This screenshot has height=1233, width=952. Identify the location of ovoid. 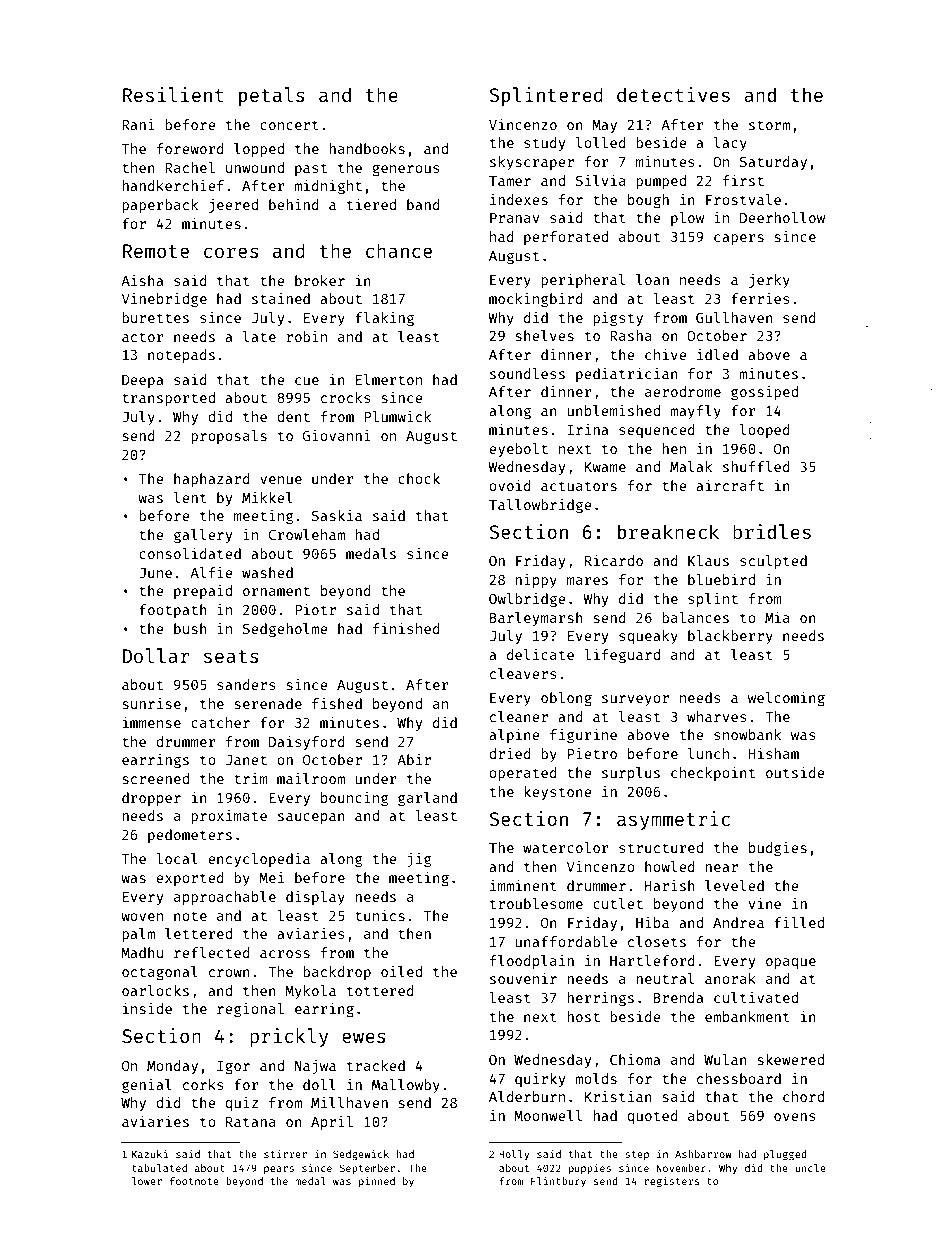
(510, 485).
